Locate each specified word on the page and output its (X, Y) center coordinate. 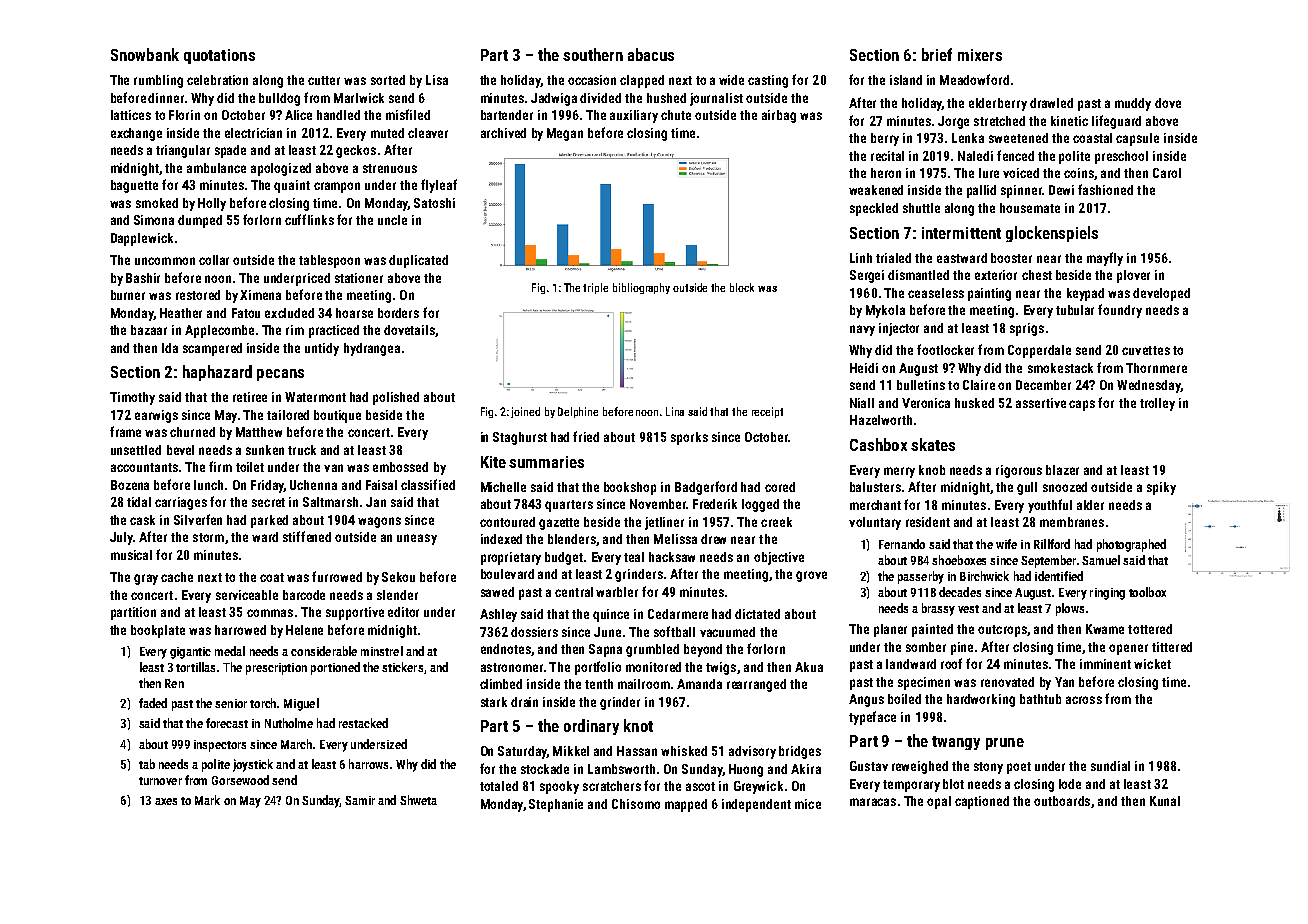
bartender (507, 115)
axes (166, 801)
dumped (200, 221)
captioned (982, 802)
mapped (686, 805)
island (906, 80)
